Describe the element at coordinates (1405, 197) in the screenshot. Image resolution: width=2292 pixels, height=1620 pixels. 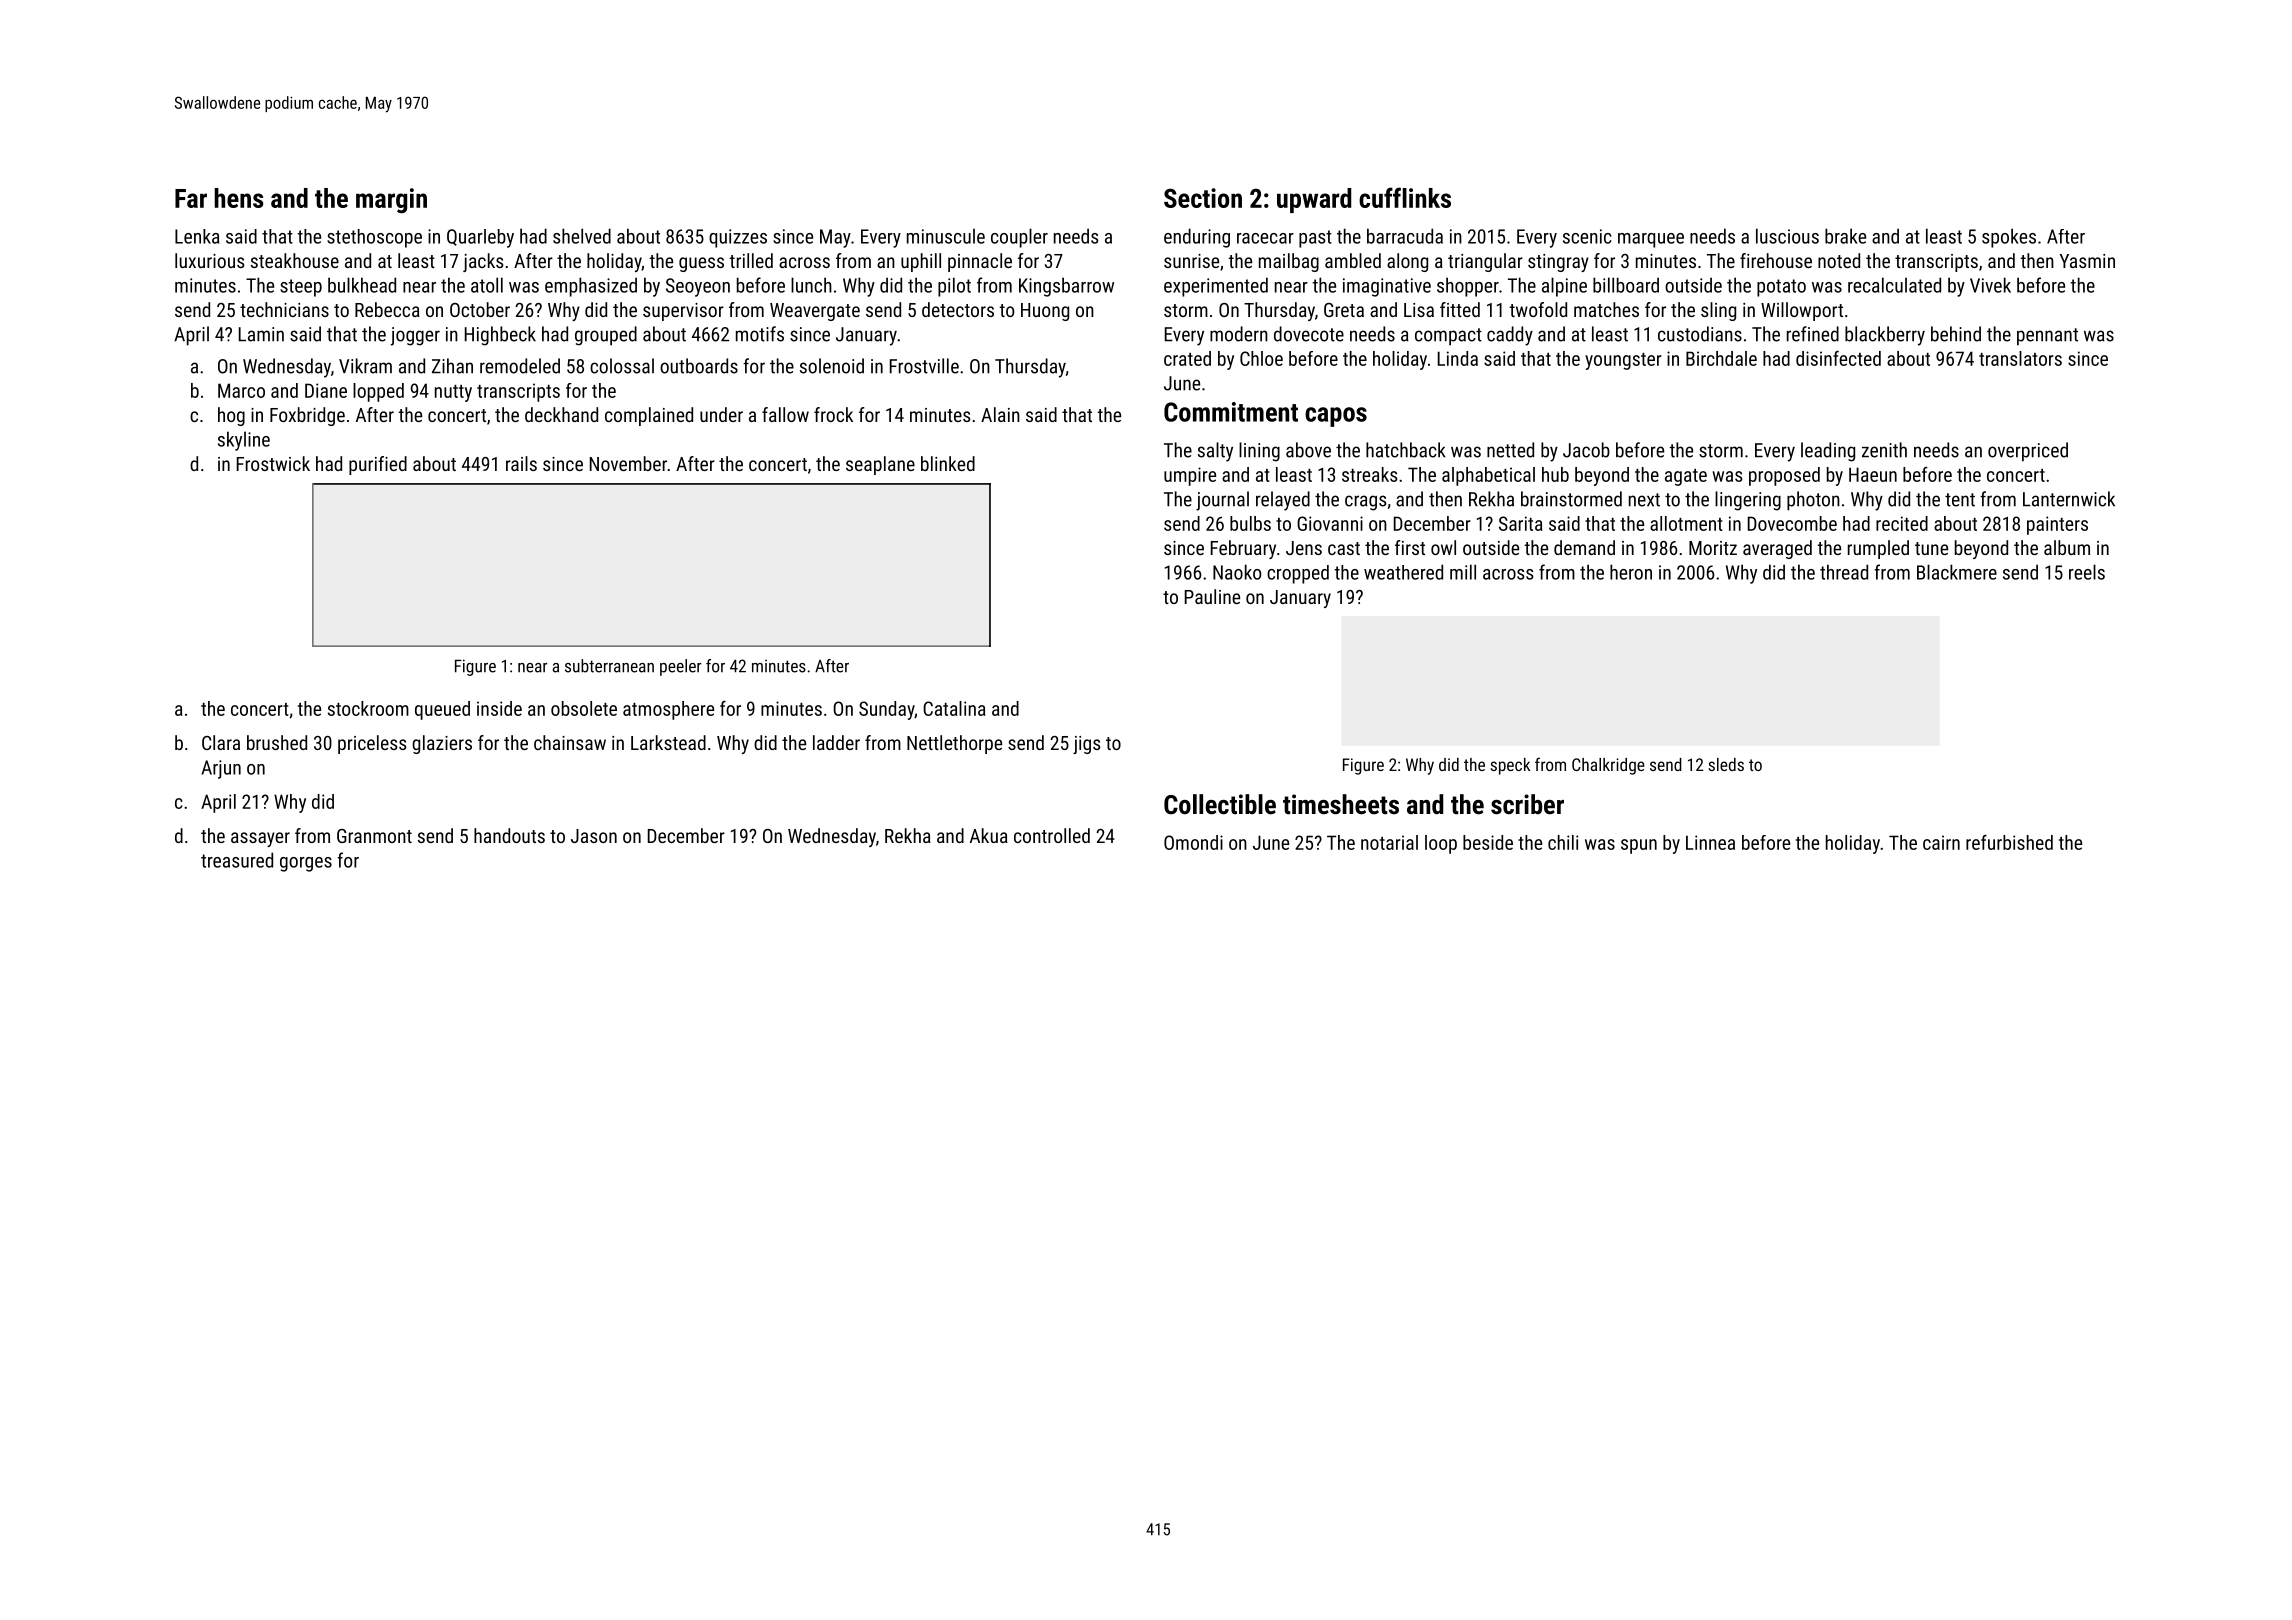
I see `cufflinks` at that location.
